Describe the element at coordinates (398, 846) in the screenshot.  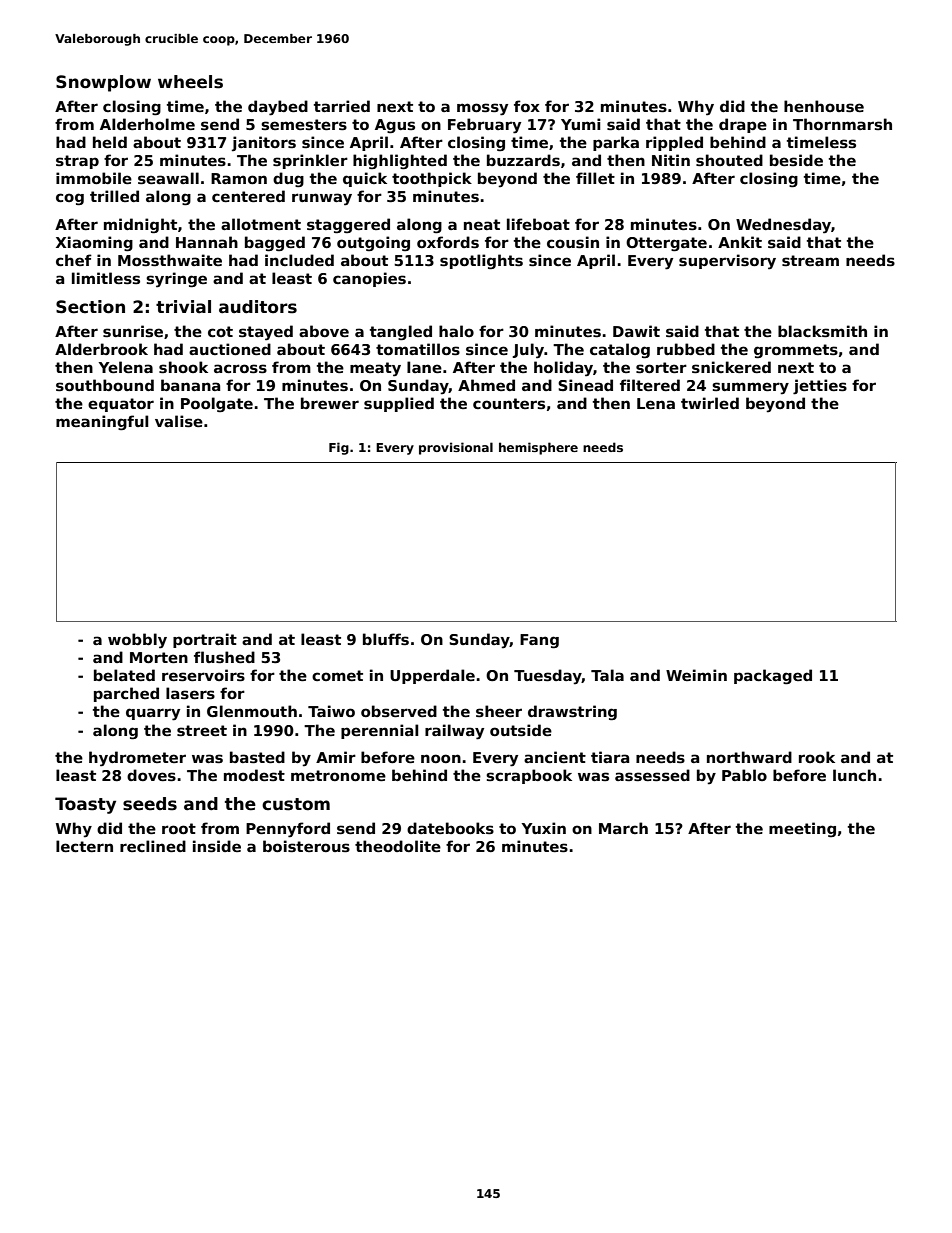
I see `theodolite` at that location.
